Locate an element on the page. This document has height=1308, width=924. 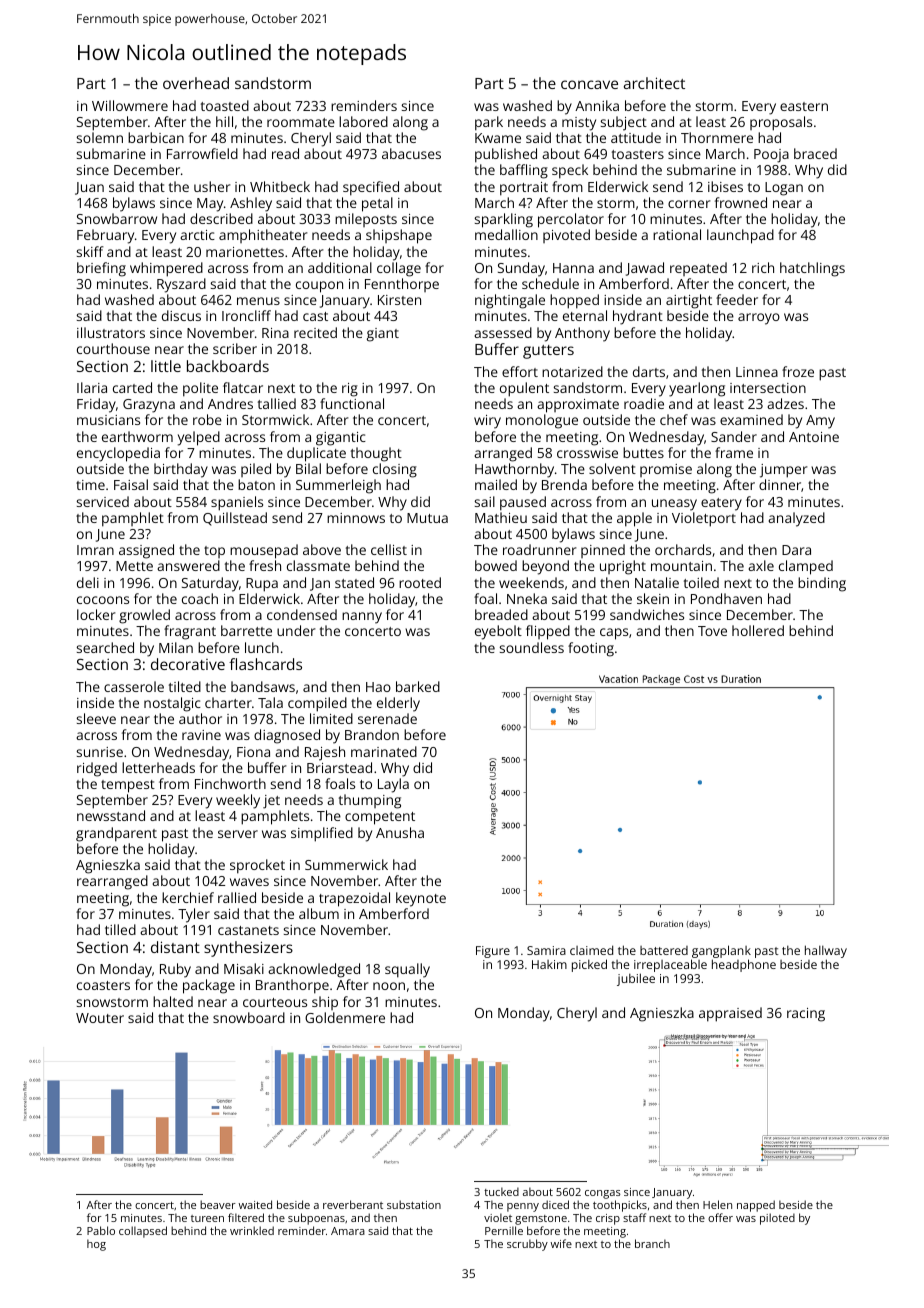
Linnea is located at coordinates (757, 372).
